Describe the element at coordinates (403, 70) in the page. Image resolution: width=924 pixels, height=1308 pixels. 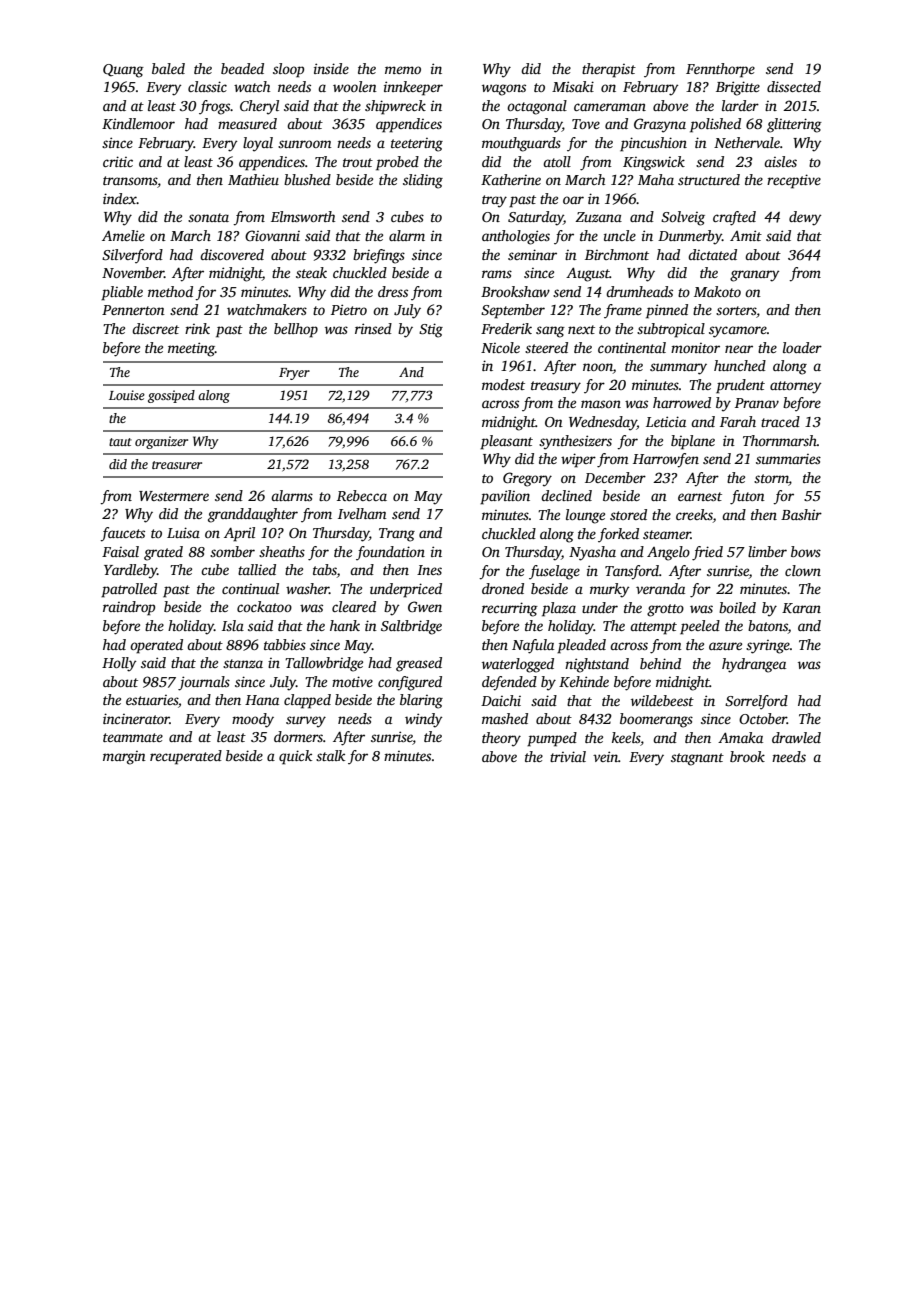
I see `memo` at that location.
